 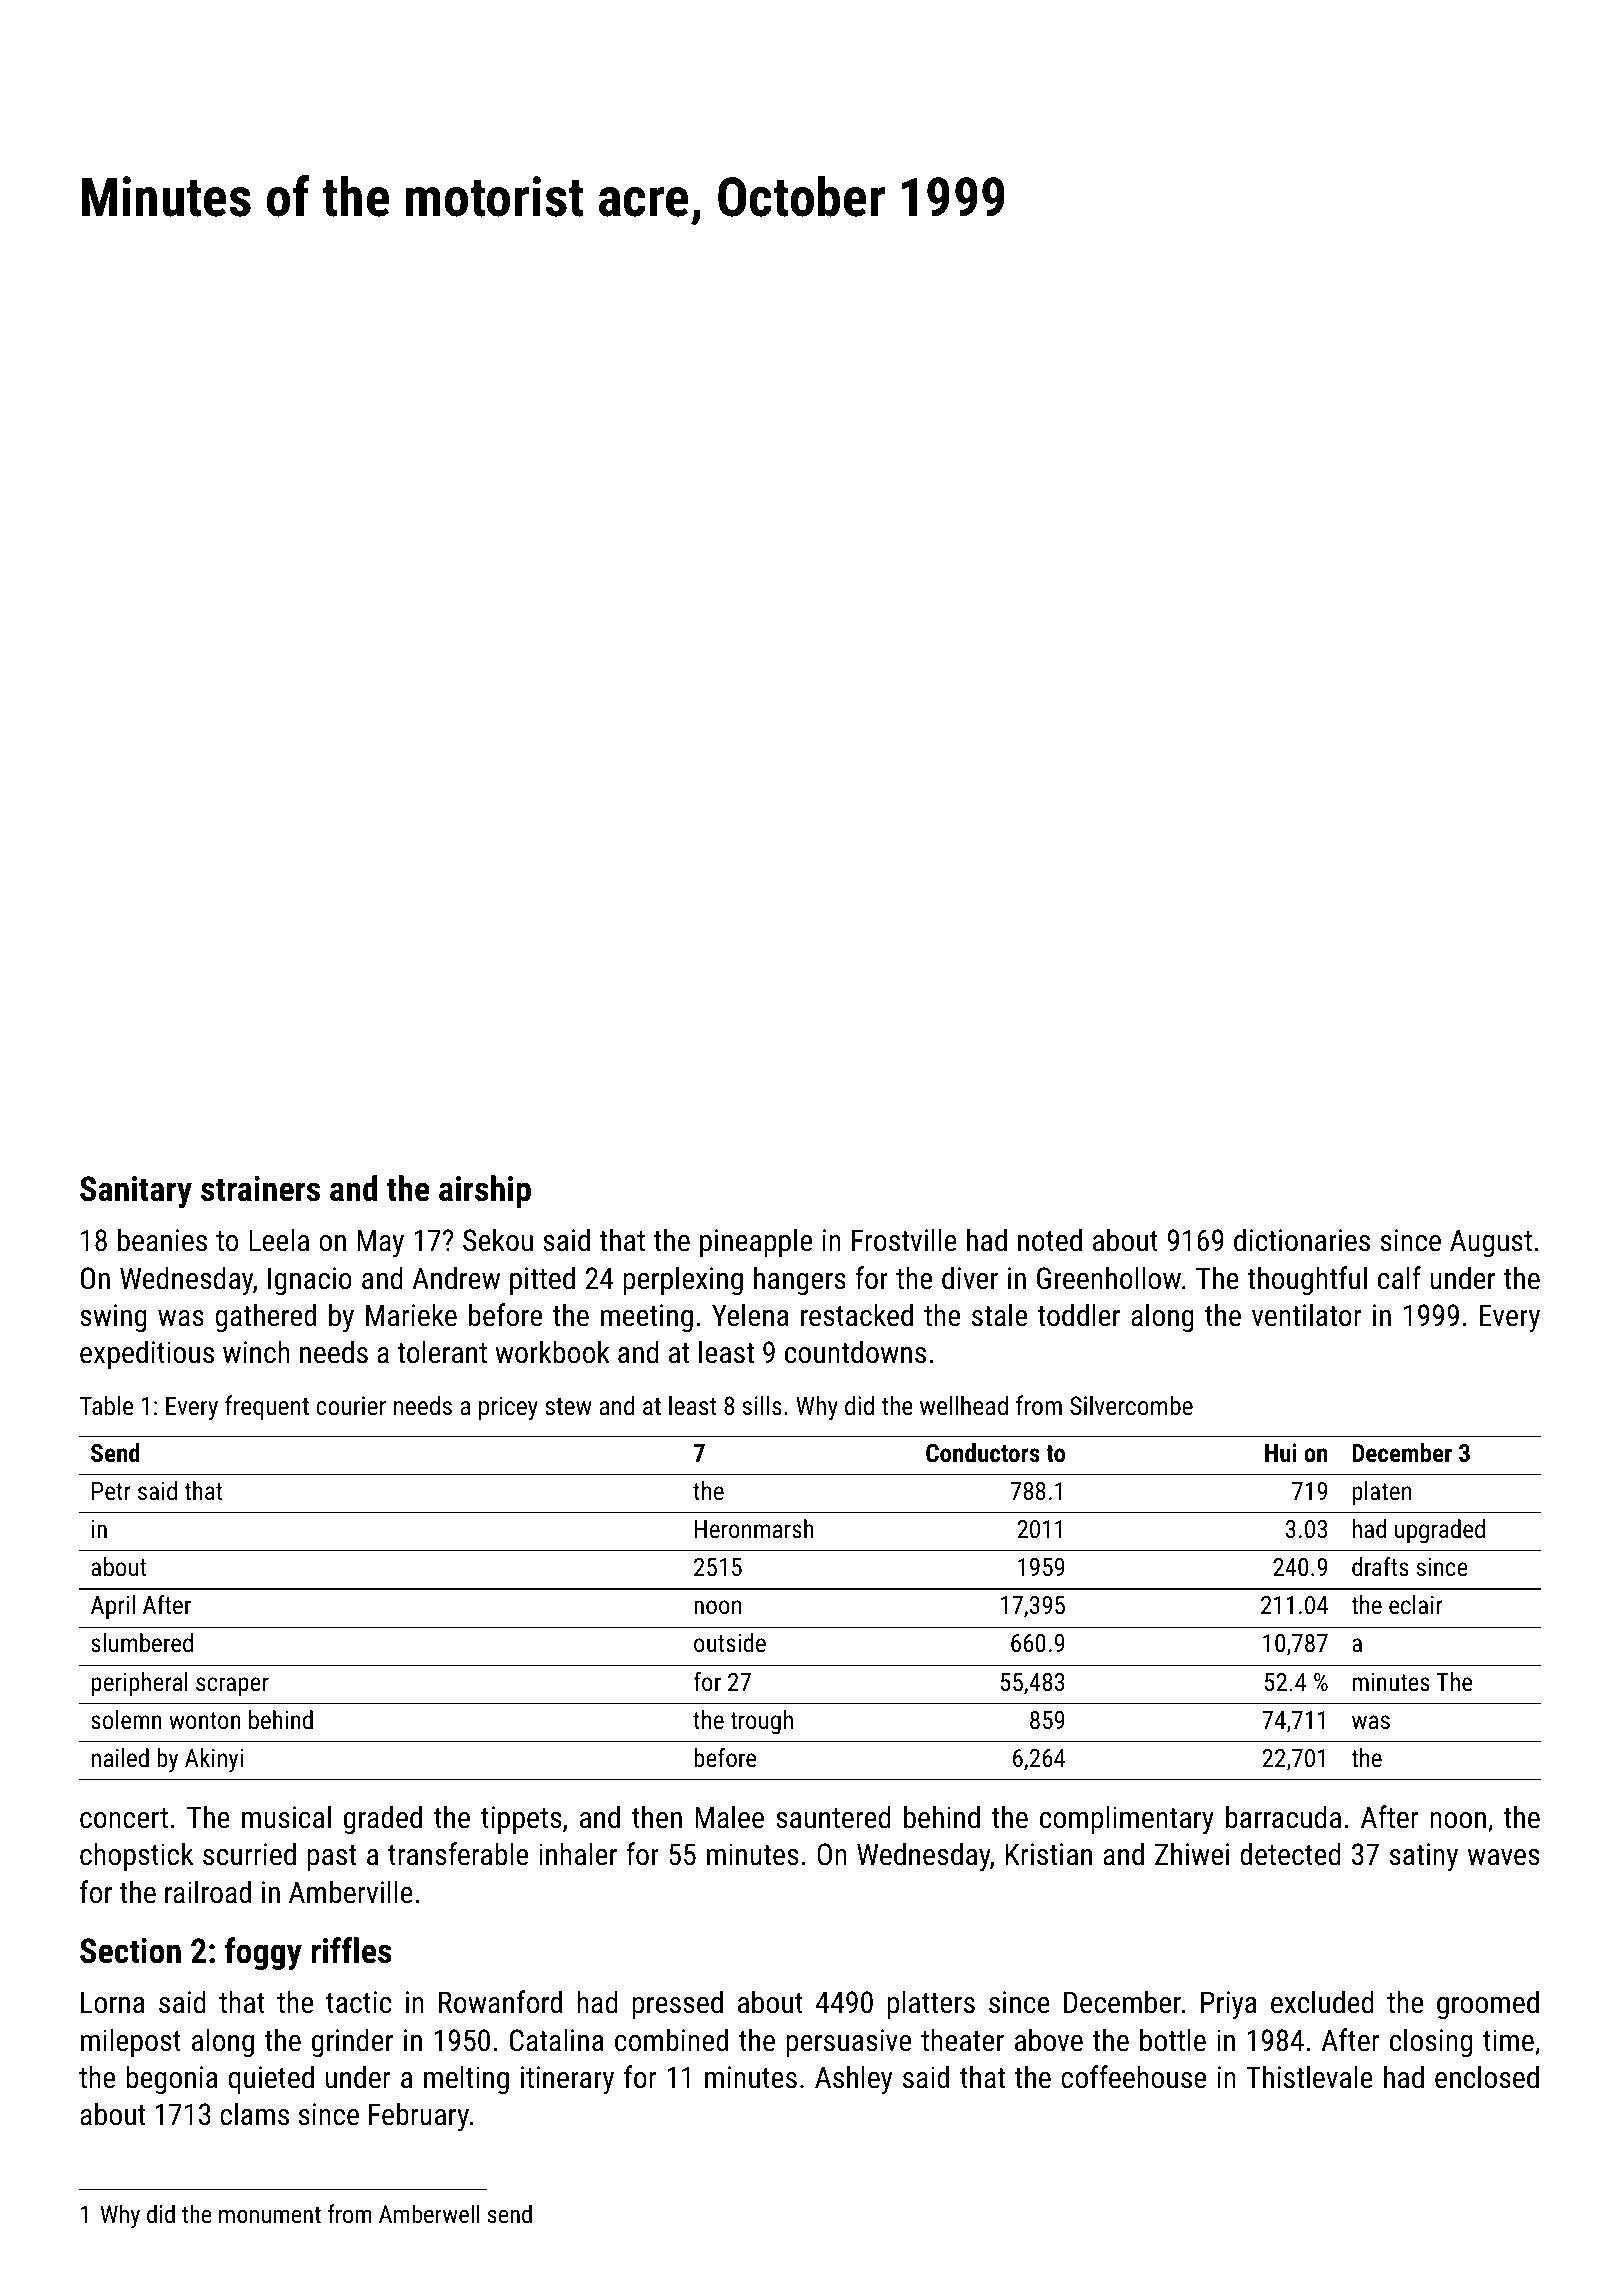 I want to click on thoughtful, so click(x=1307, y=1280).
